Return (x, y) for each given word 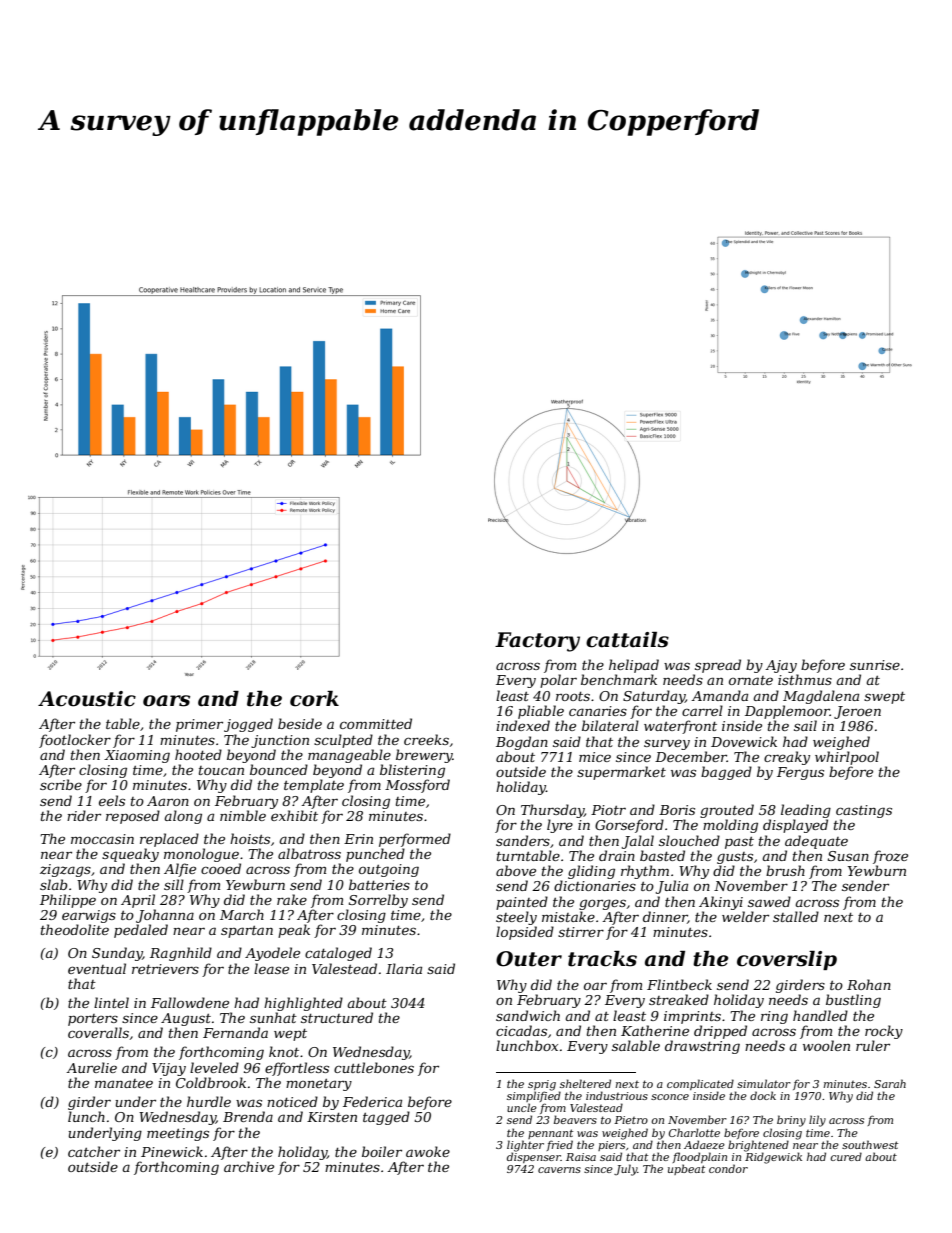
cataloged (338, 954)
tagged (386, 1118)
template (314, 786)
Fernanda (235, 1032)
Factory (537, 642)
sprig (542, 1085)
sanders (523, 840)
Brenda (248, 1116)
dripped (720, 1032)
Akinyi (721, 903)
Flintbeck (679, 984)
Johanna (165, 916)
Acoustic (87, 699)
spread (718, 666)
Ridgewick (773, 1158)
